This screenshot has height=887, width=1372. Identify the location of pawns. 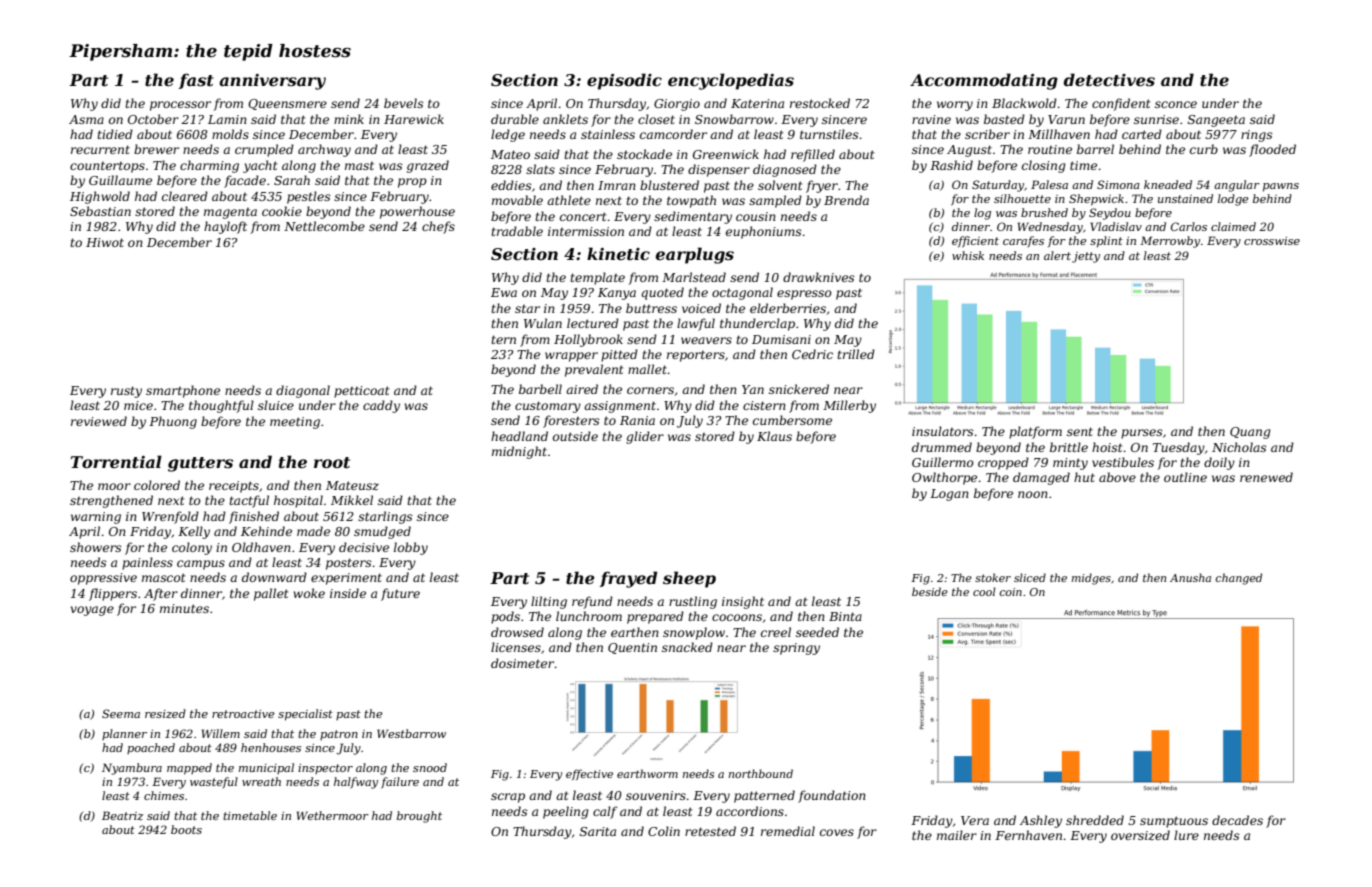
(1281, 187).
